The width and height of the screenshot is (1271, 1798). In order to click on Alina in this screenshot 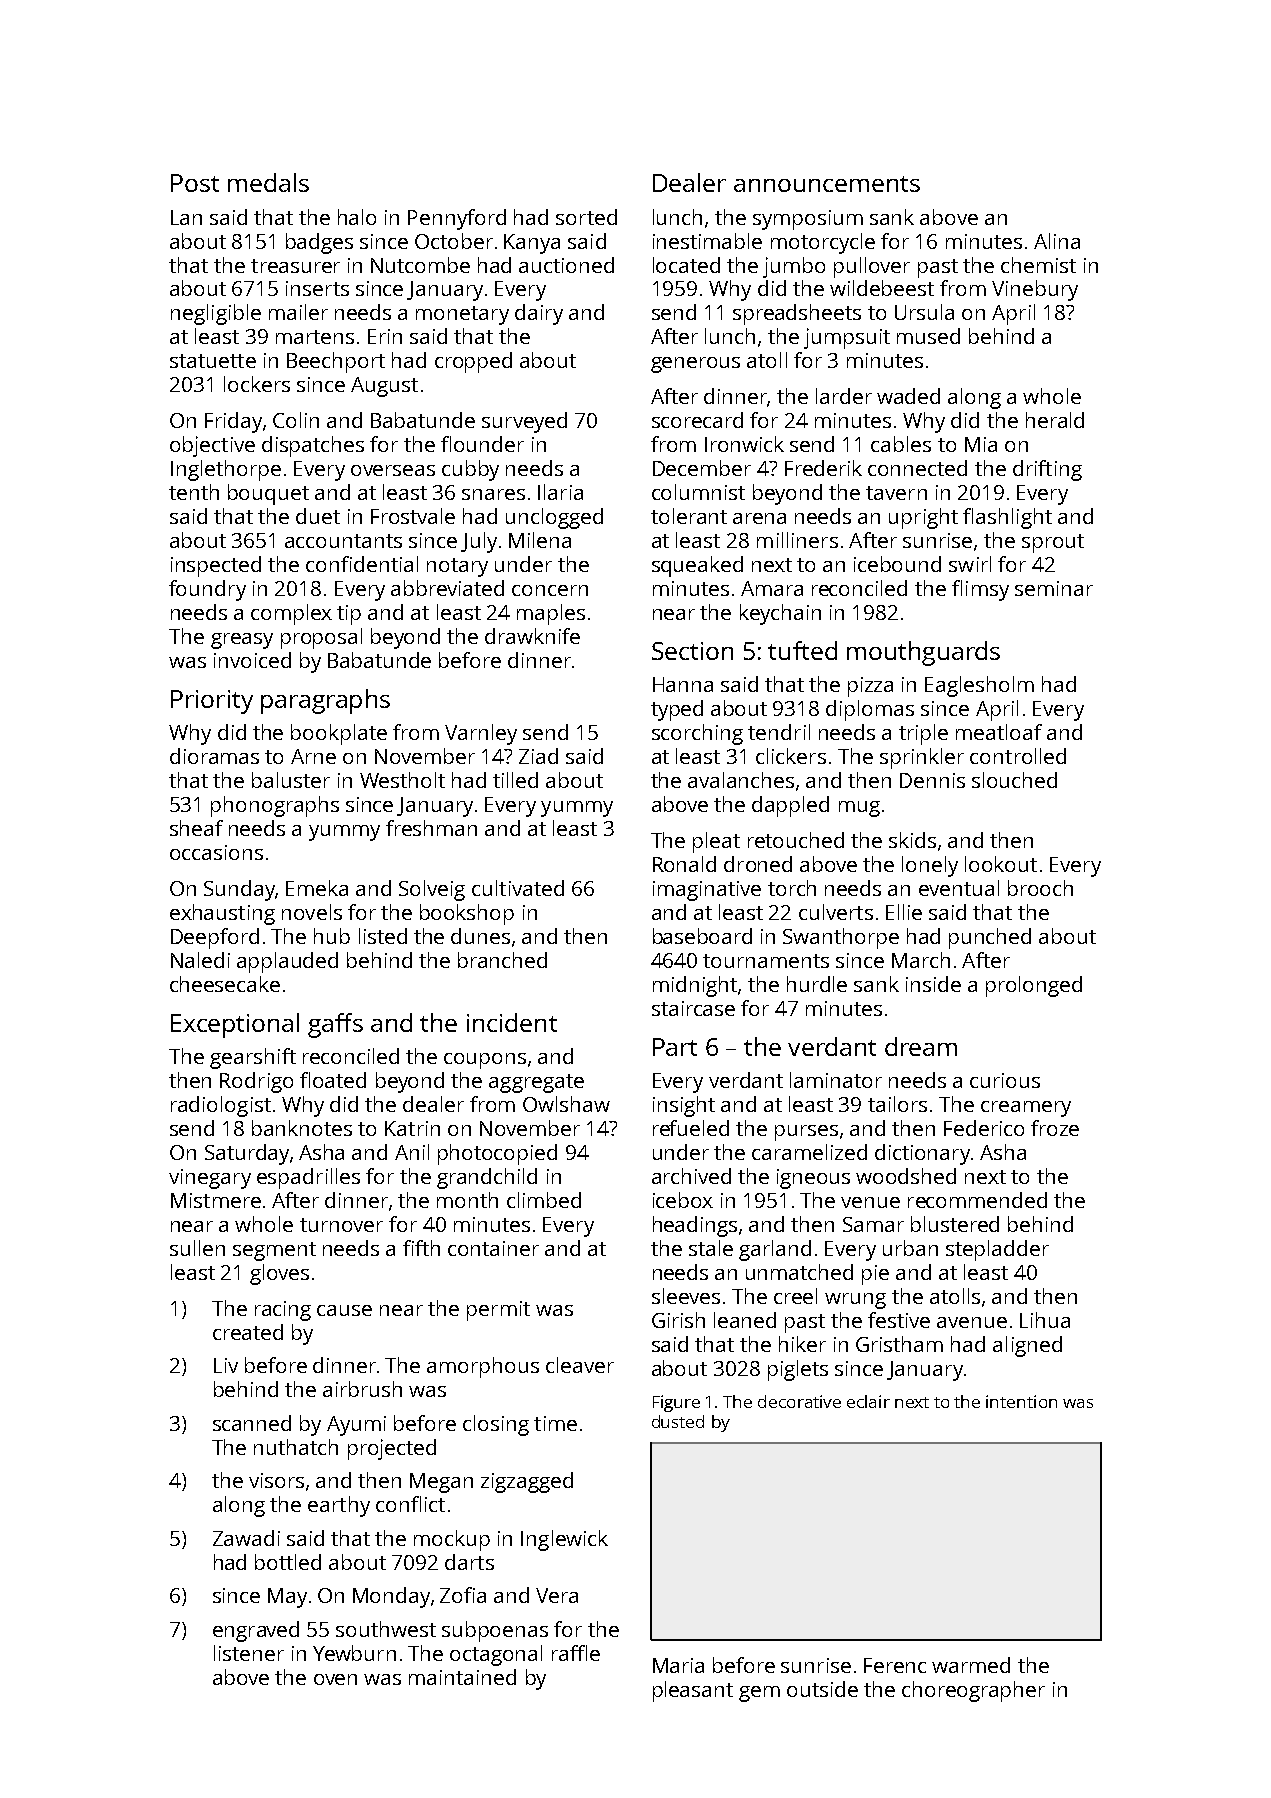, I will do `click(1057, 241)`.
